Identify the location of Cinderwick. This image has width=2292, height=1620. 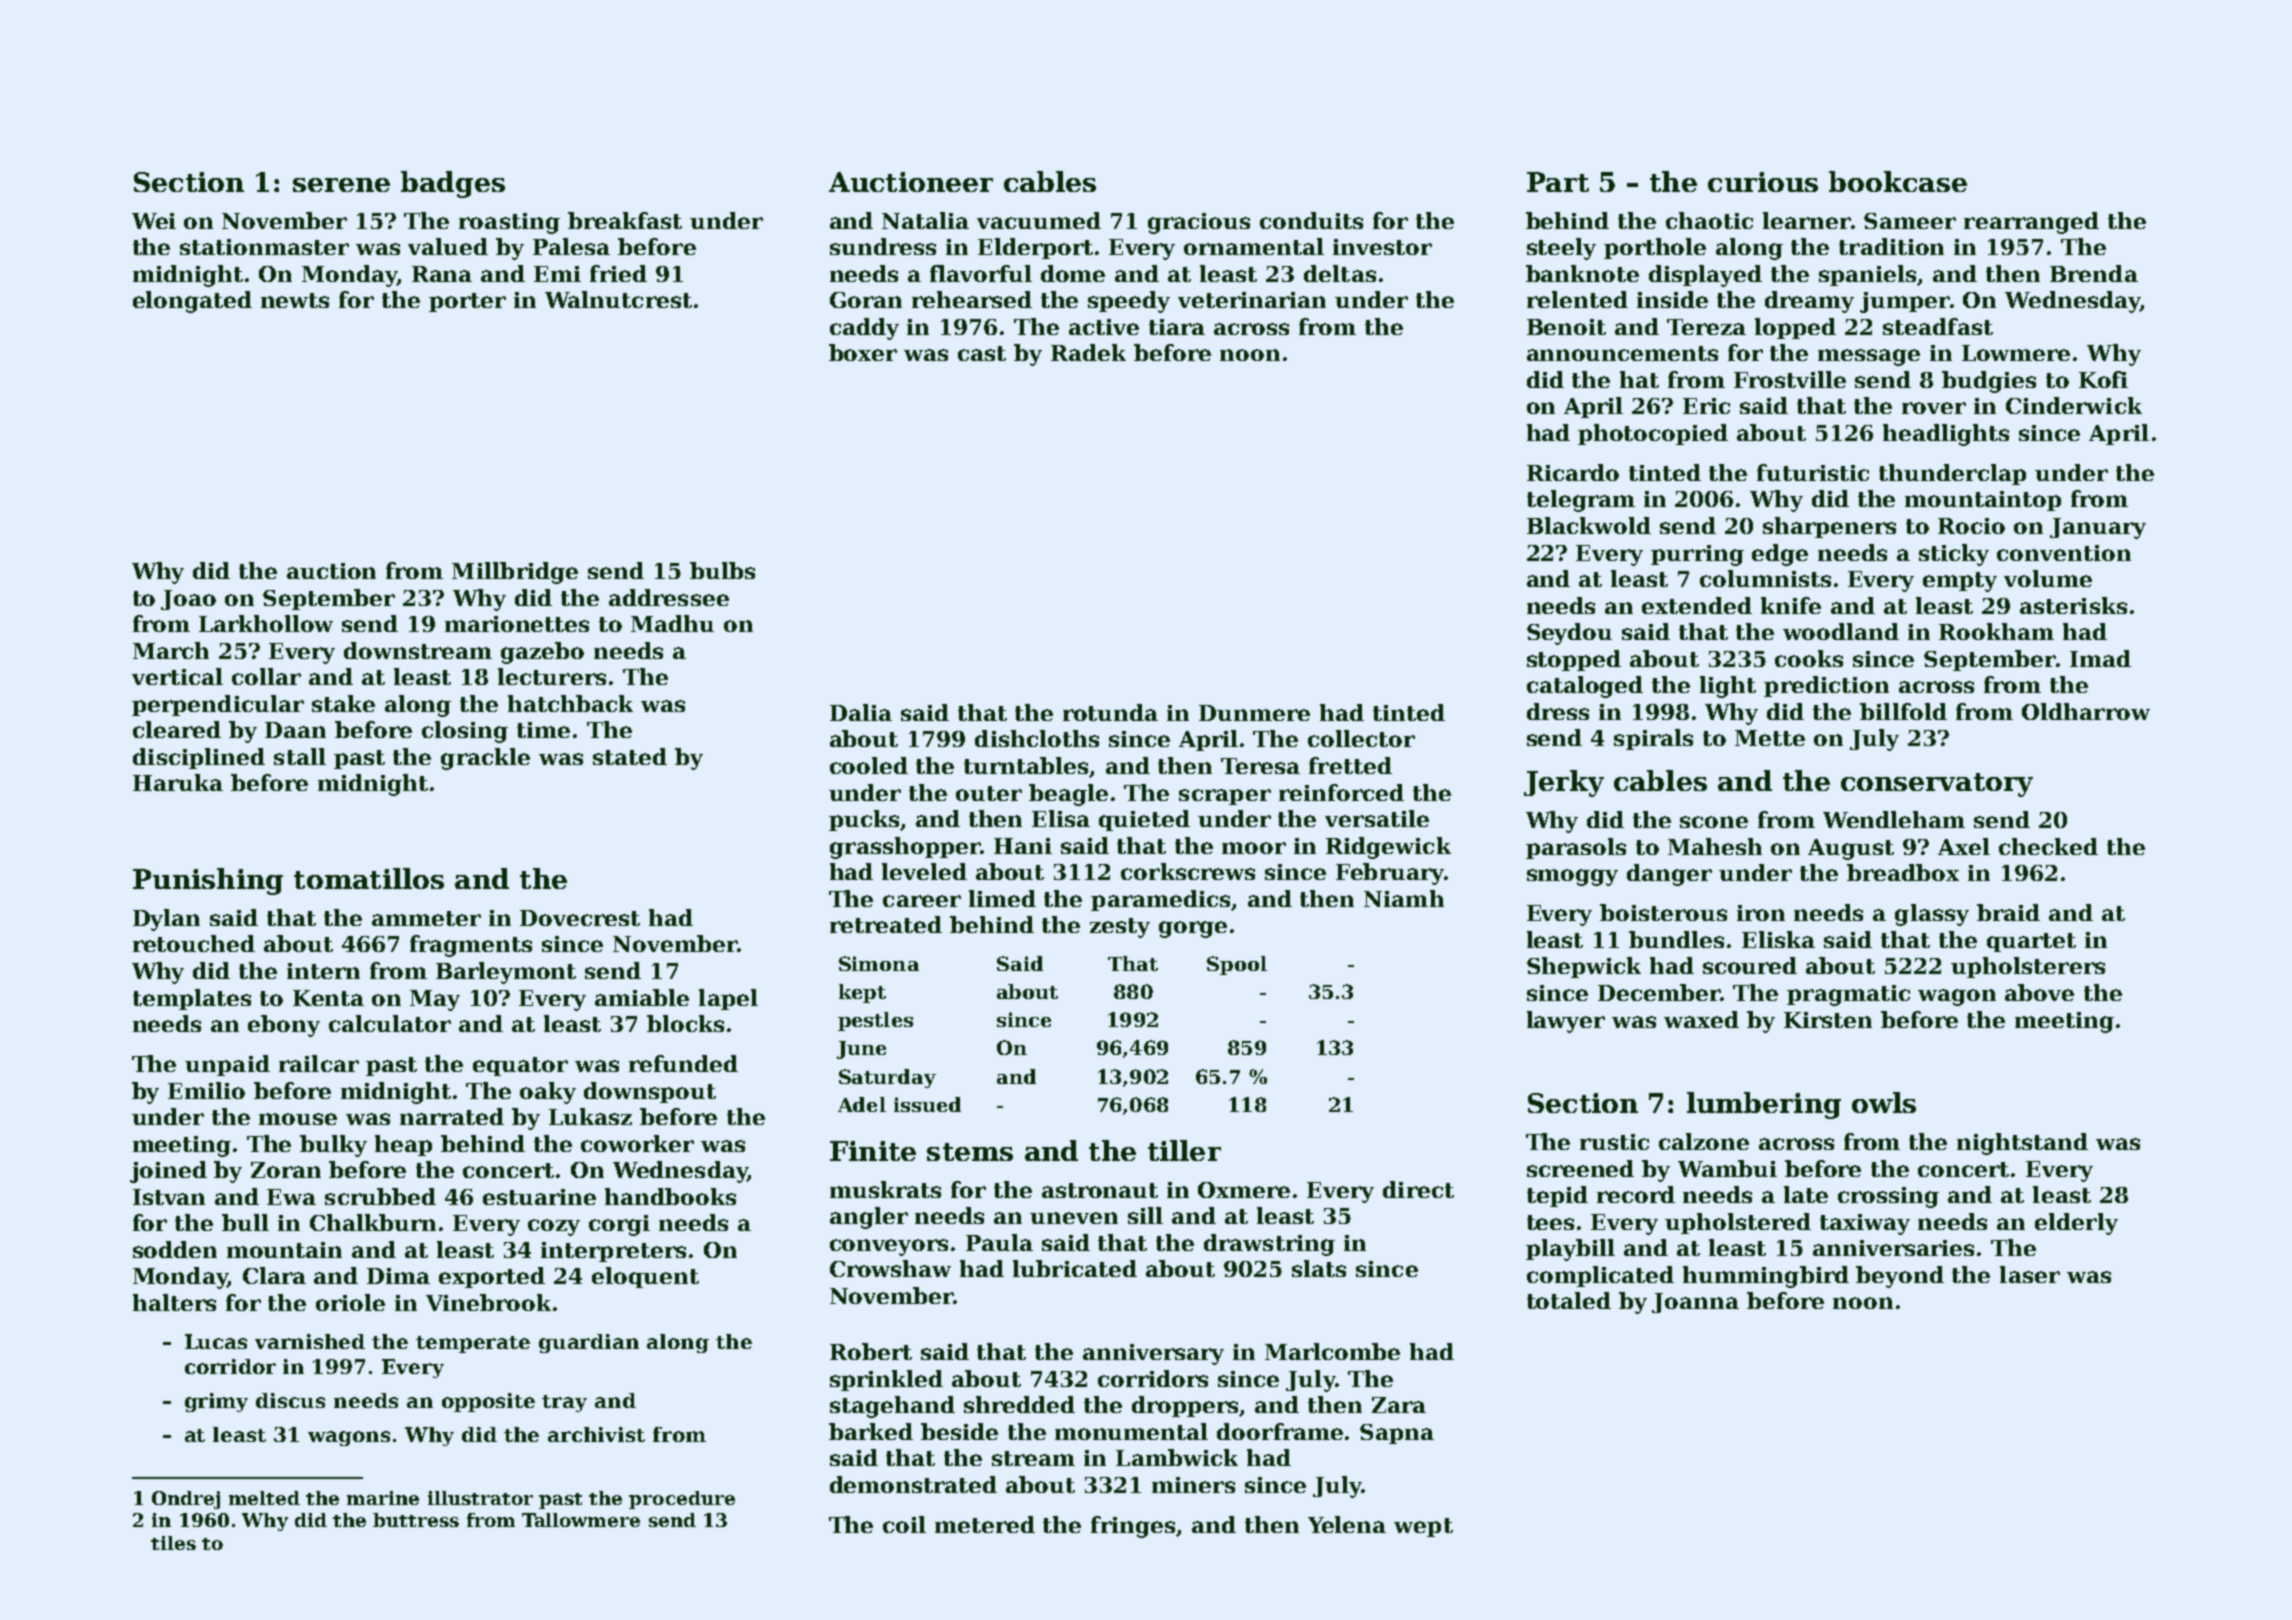
(2074, 405).
